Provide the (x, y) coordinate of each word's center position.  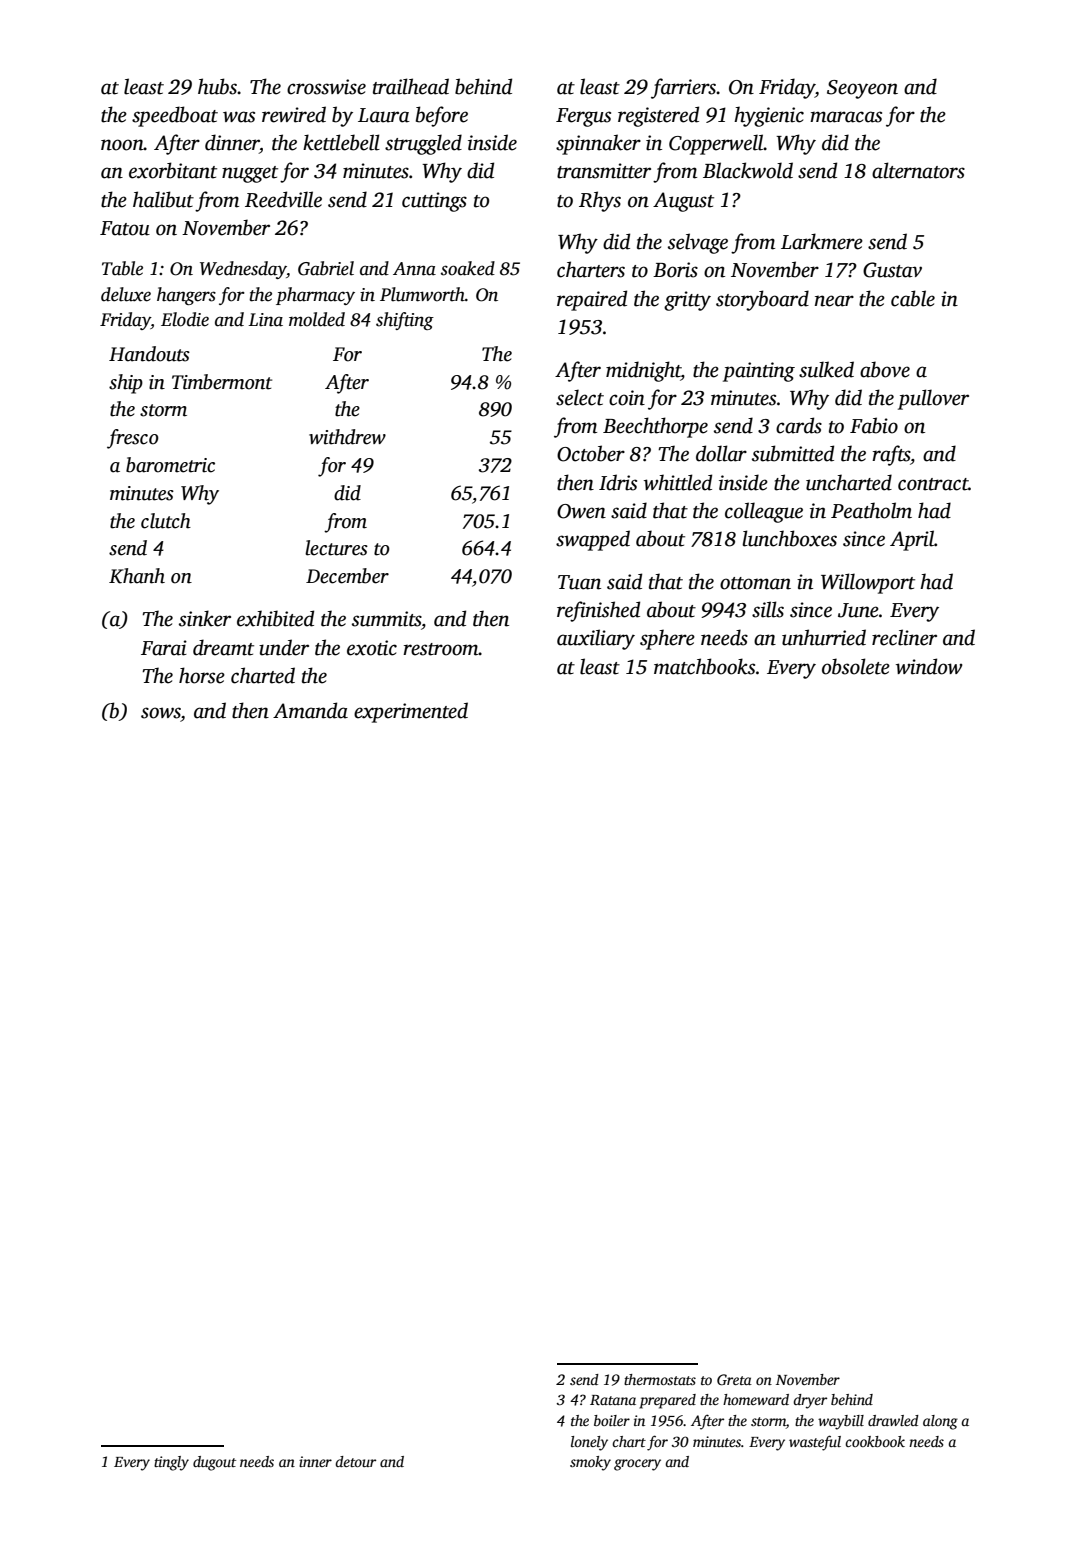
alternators (918, 170)
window (929, 666)
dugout (214, 1463)
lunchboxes (789, 538)
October (591, 453)
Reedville (283, 199)
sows (161, 713)
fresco (133, 439)
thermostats (660, 1379)
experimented (411, 712)
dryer (810, 1401)
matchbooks (704, 666)
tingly (171, 1463)
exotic (372, 648)
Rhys (600, 201)
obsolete (856, 666)
